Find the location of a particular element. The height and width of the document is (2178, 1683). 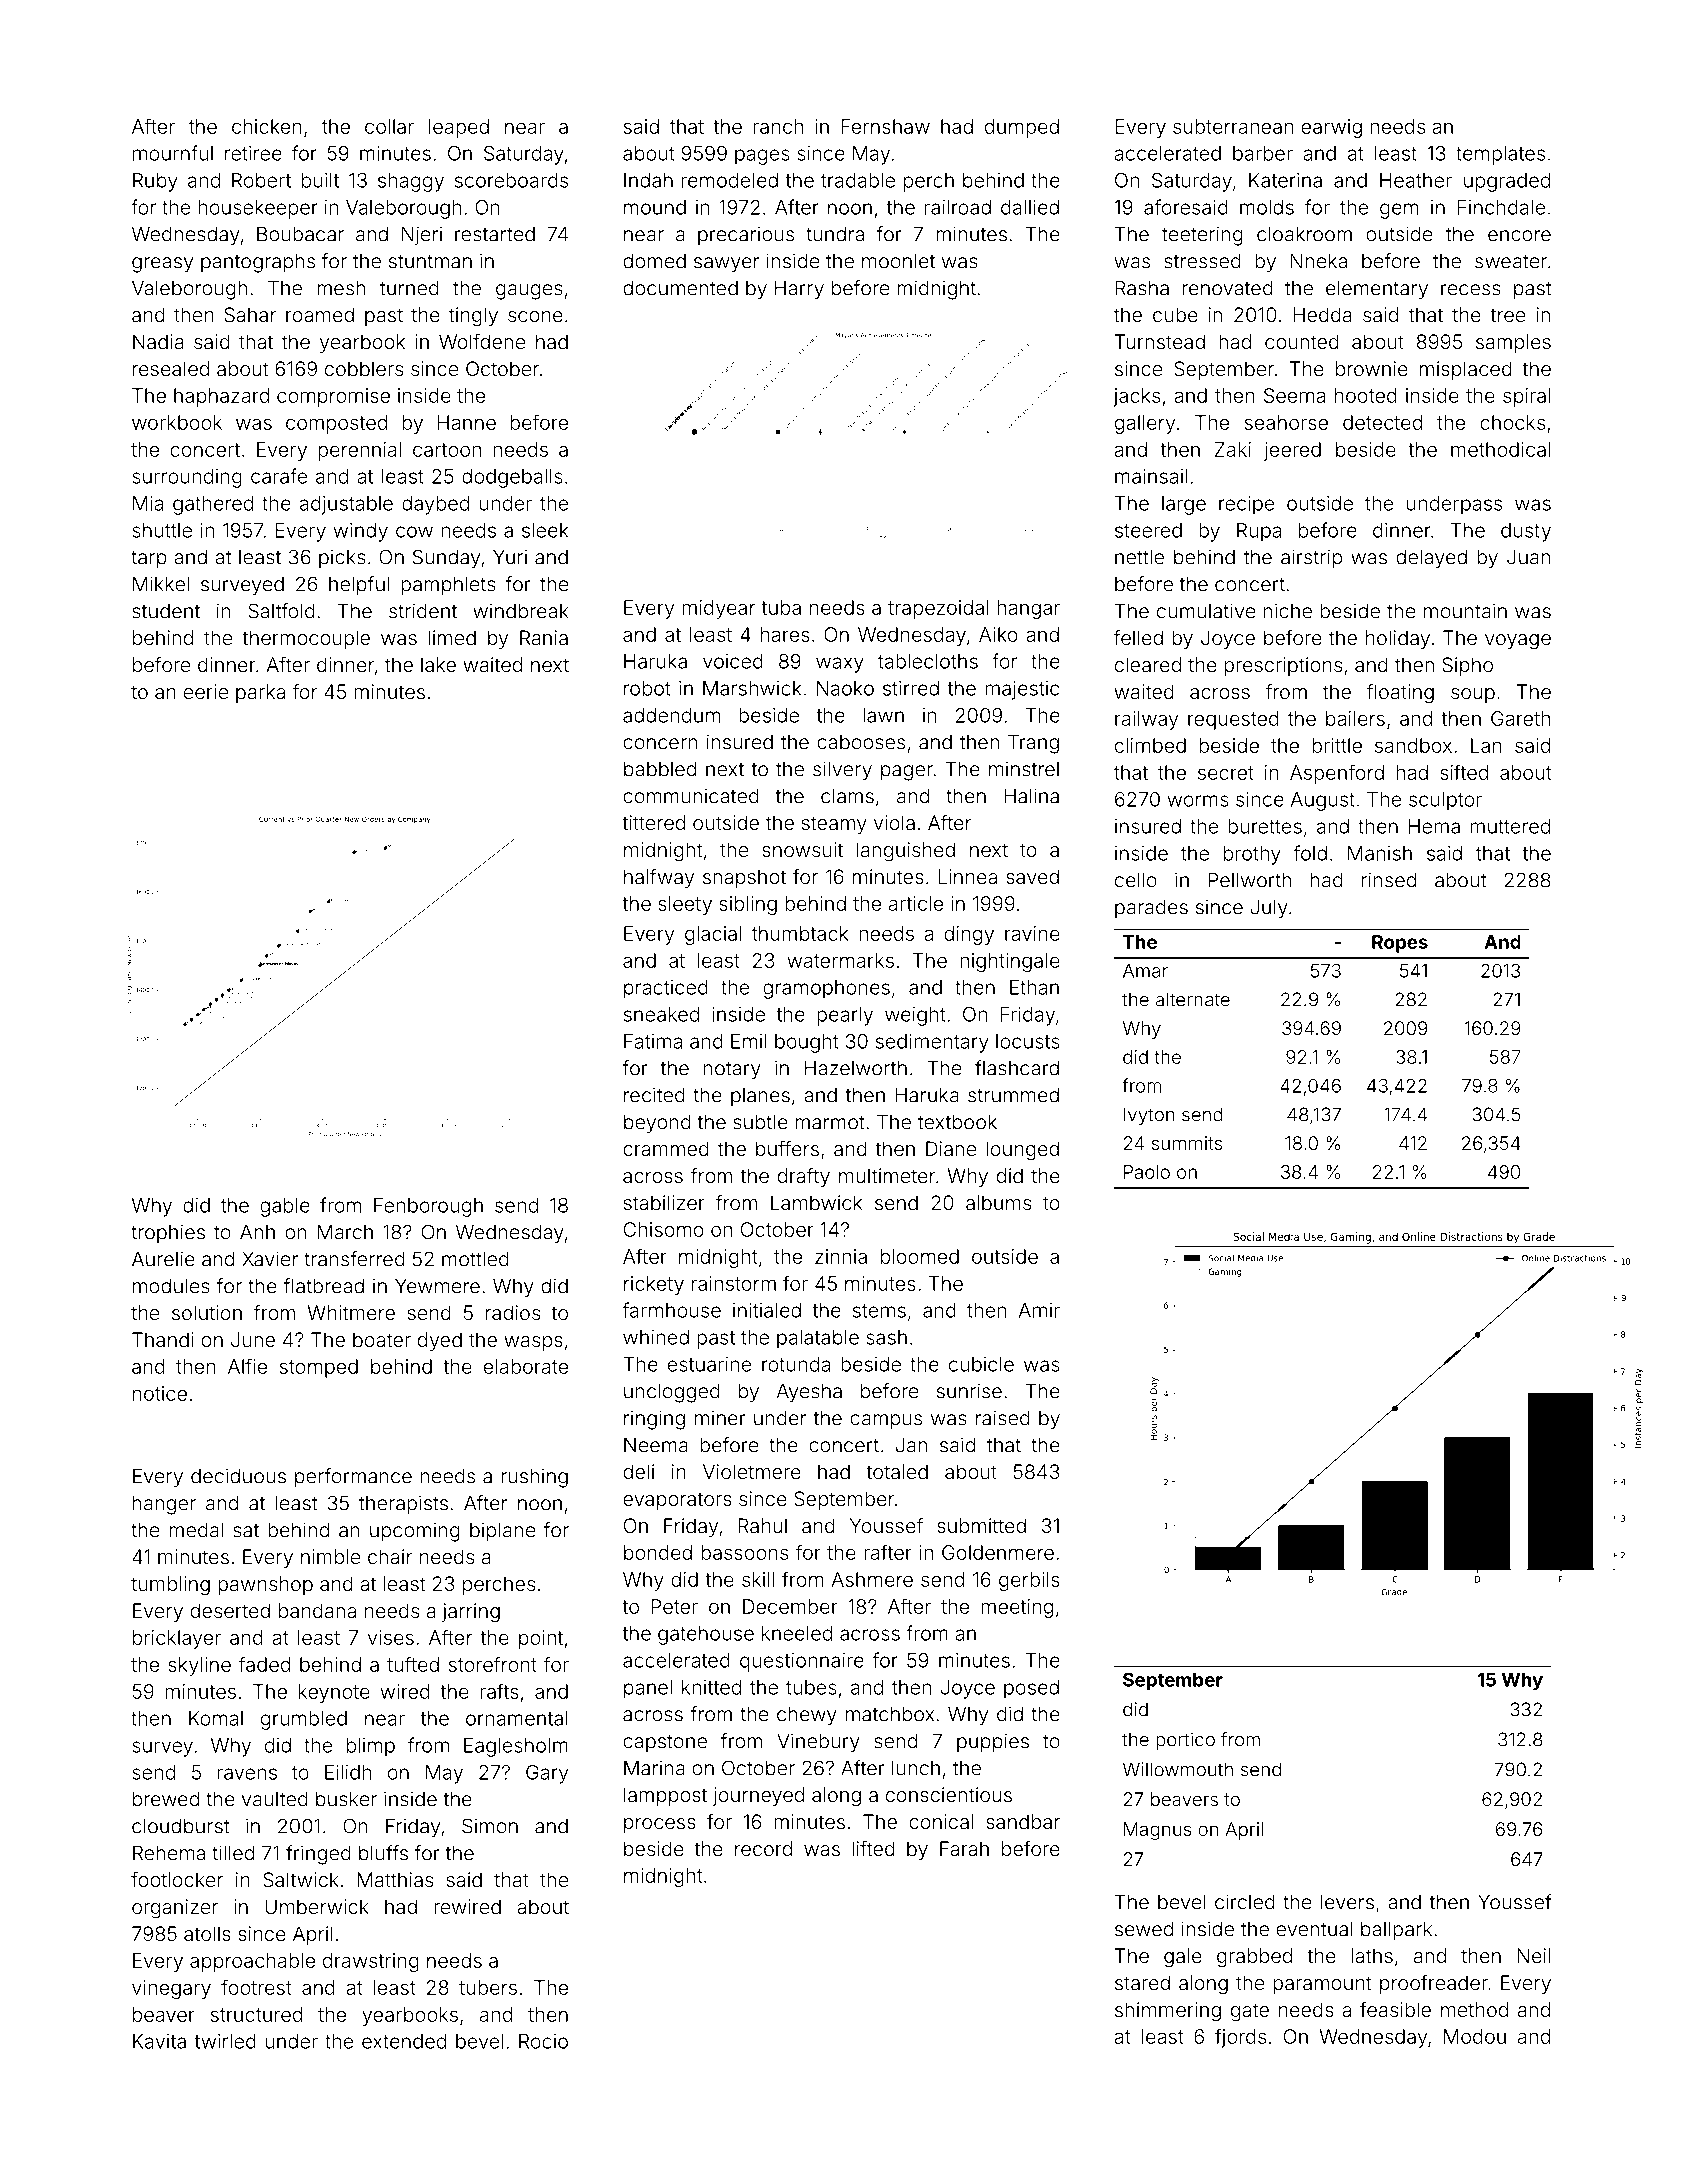

twirled is located at coordinates (225, 2041).
